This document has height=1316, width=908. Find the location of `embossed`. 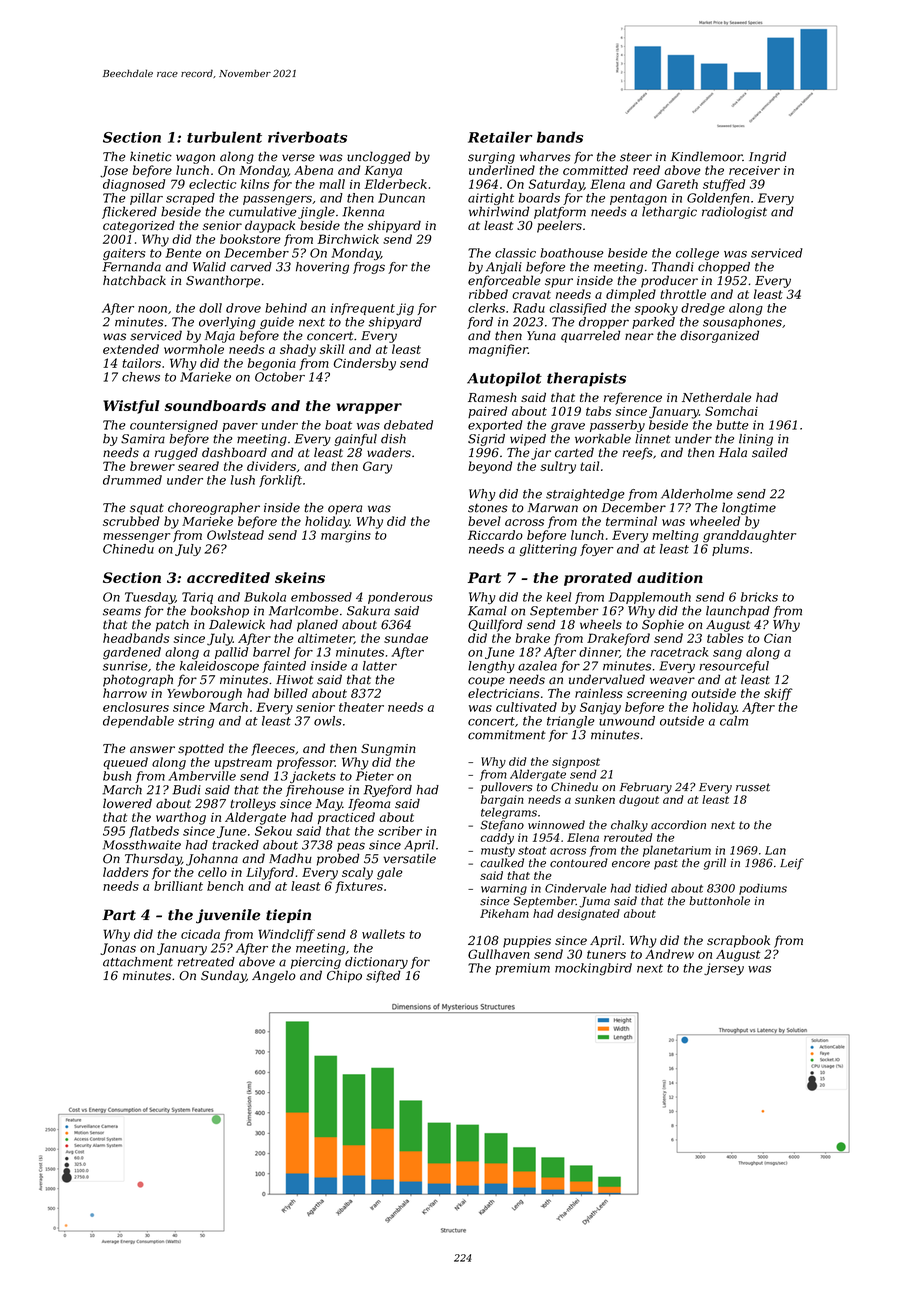

embossed is located at coordinates (321, 597).
